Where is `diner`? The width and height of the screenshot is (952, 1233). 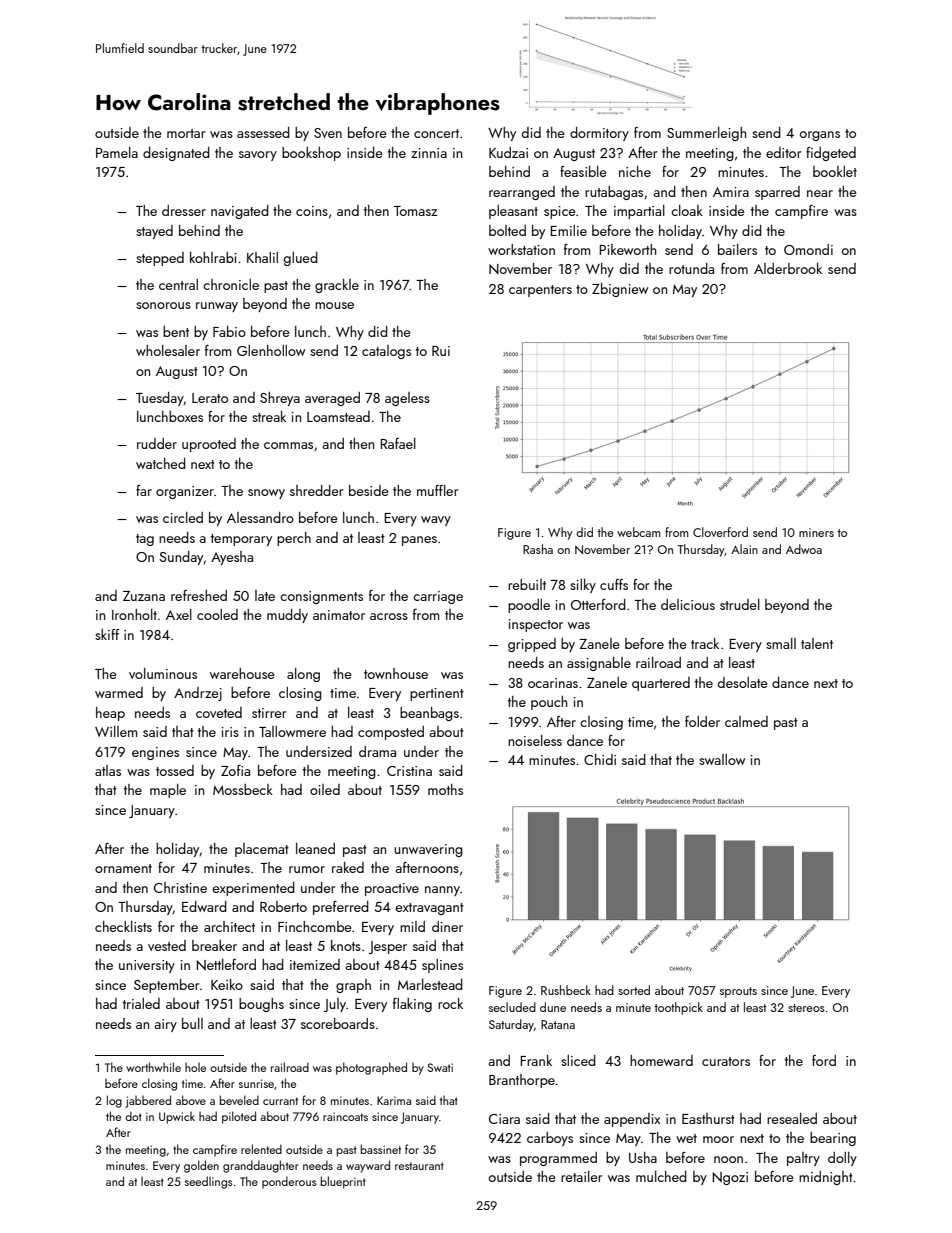 diner is located at coordinates (447, 926).
